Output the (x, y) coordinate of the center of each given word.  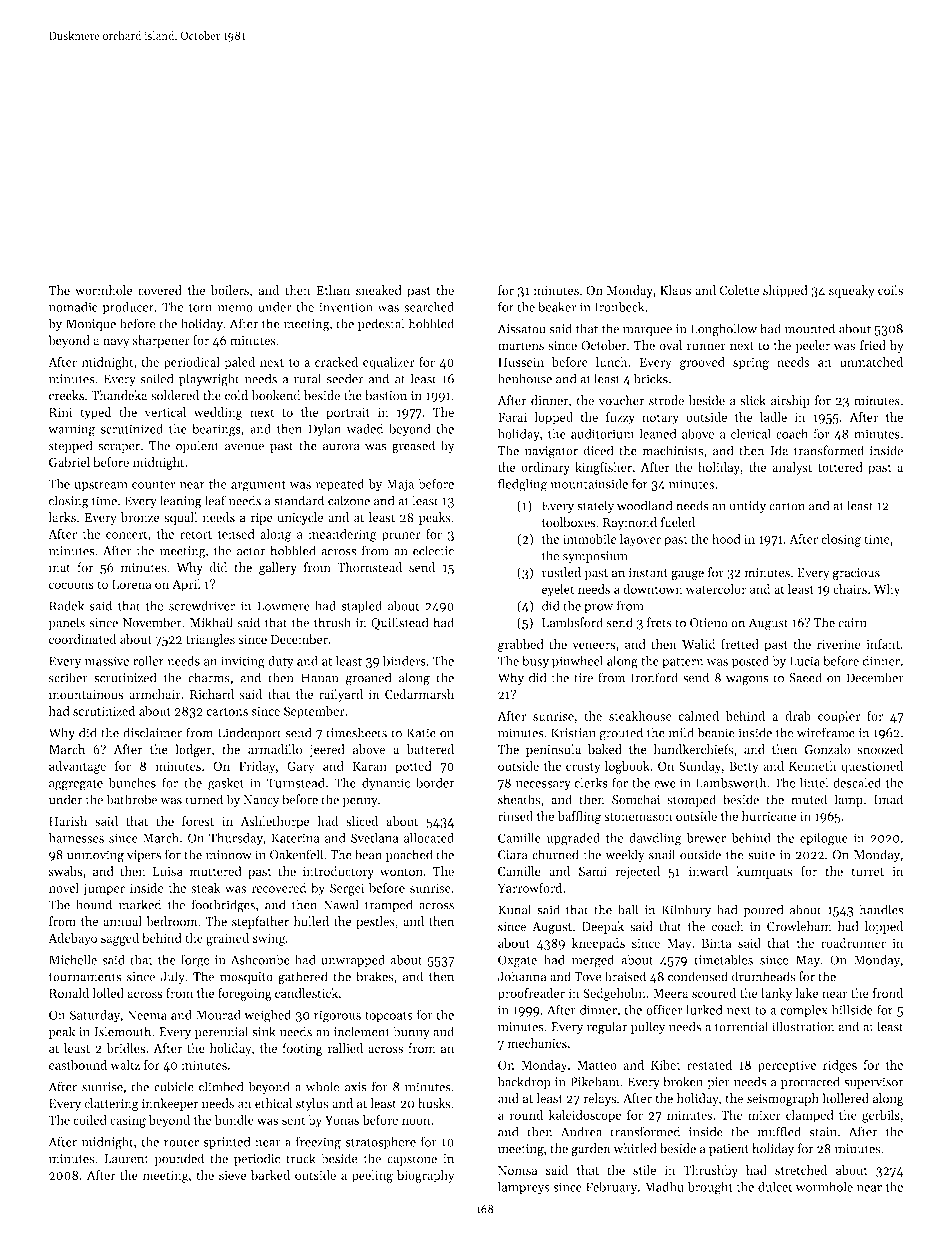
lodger (193, 750)
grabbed (521, 645)
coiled (90, 1120)
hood (726, 539)
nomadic (73, 307)
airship (790, 401)
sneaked (379, 290)
